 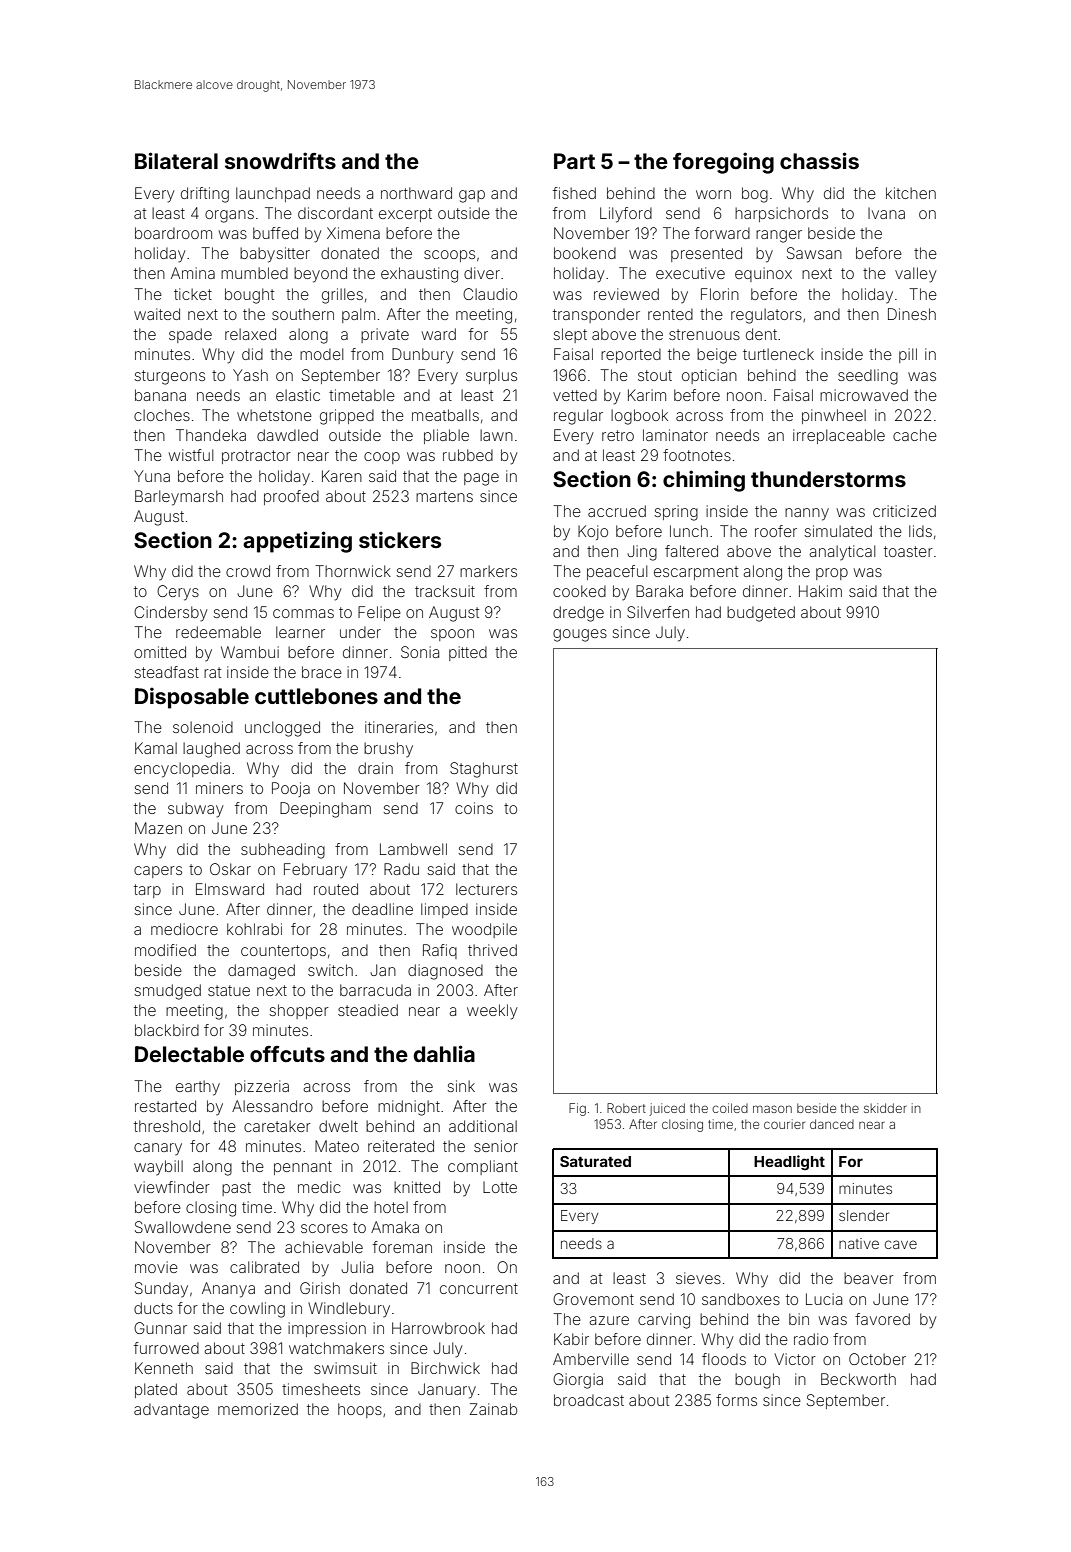 I want to click on footnotes, so click(x=697, y=455).
